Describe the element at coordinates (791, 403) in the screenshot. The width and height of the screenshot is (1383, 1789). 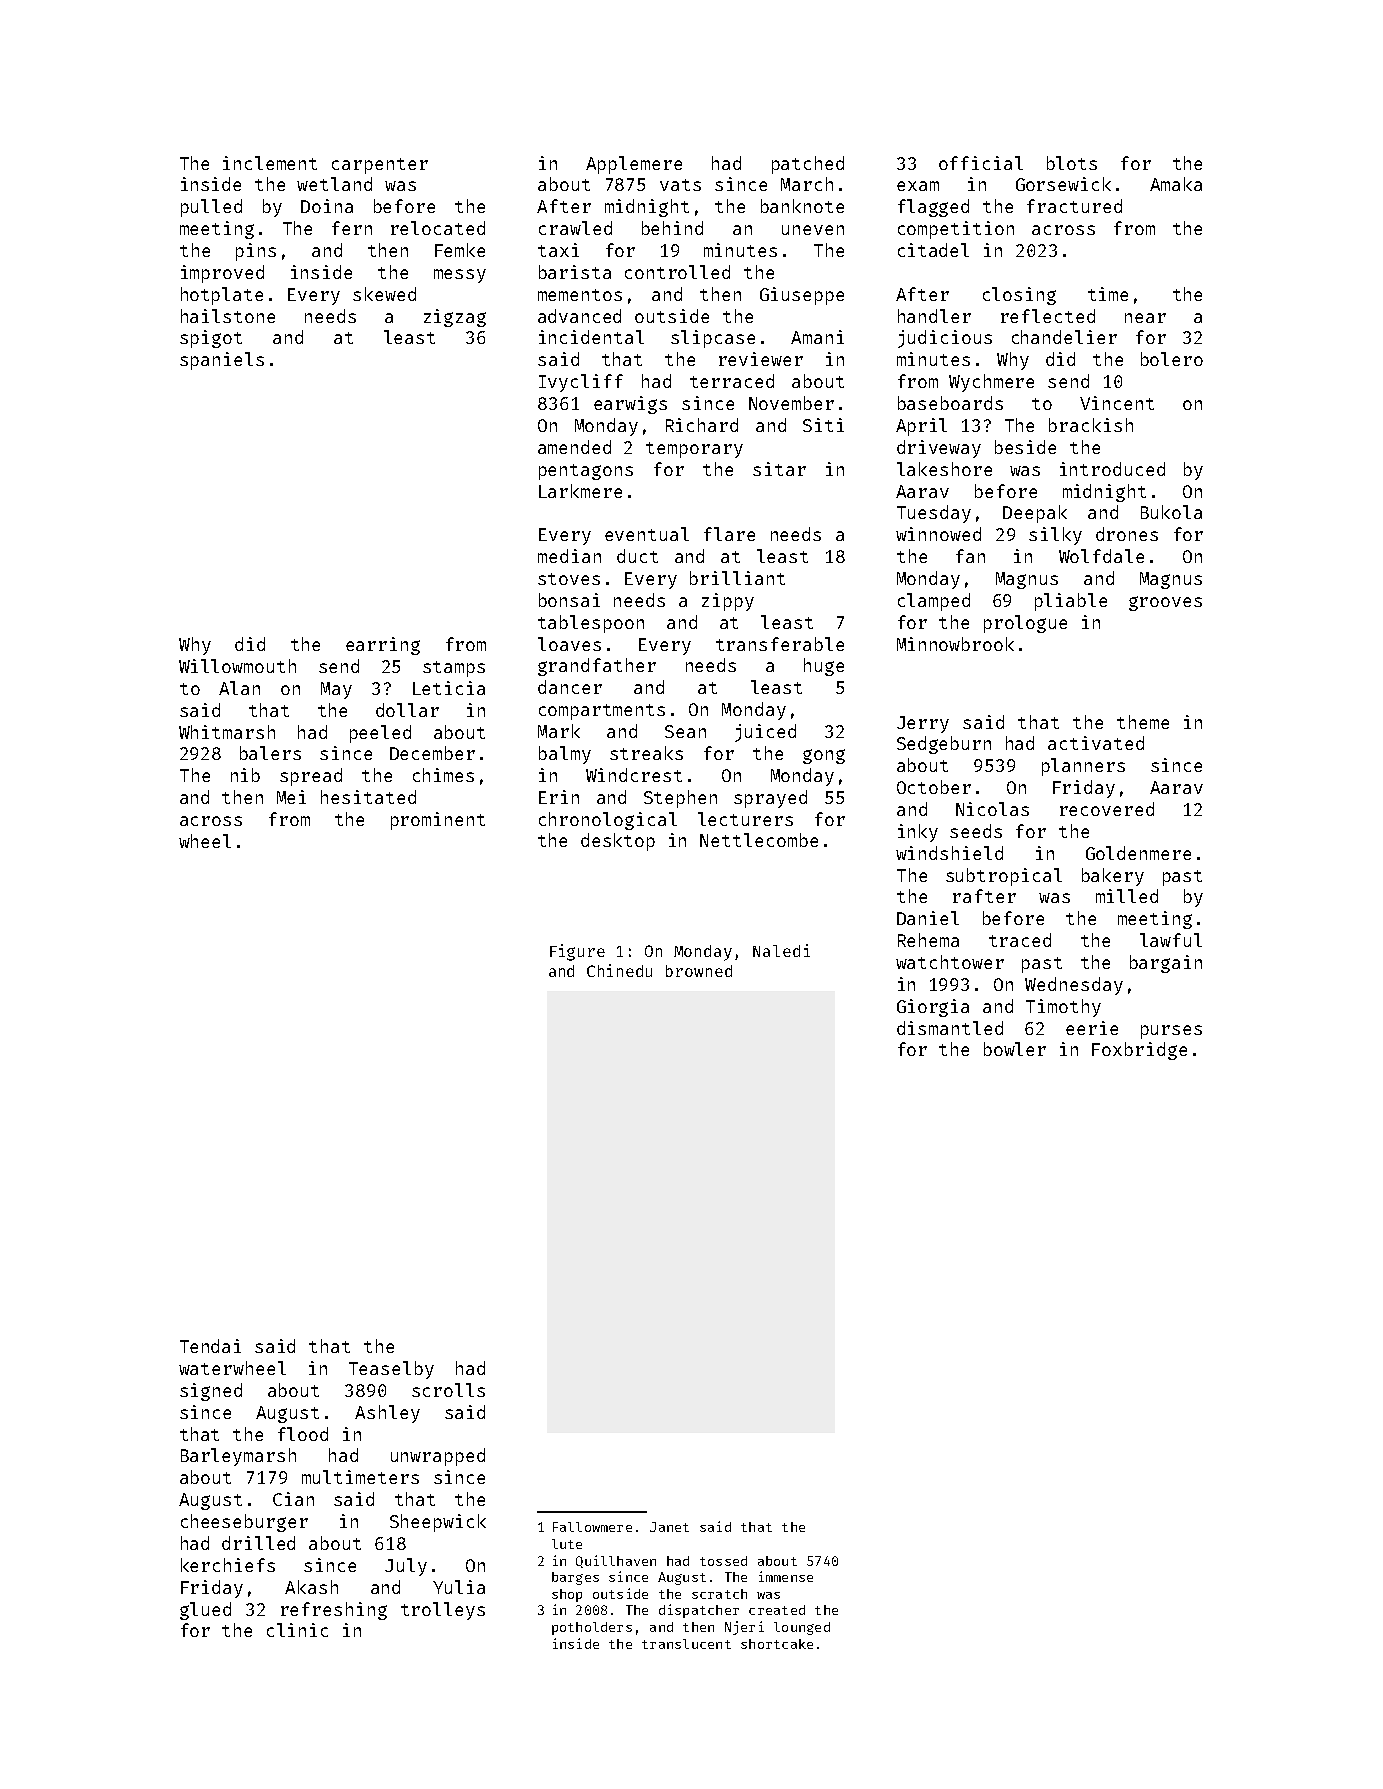
I see `November` at that location.
